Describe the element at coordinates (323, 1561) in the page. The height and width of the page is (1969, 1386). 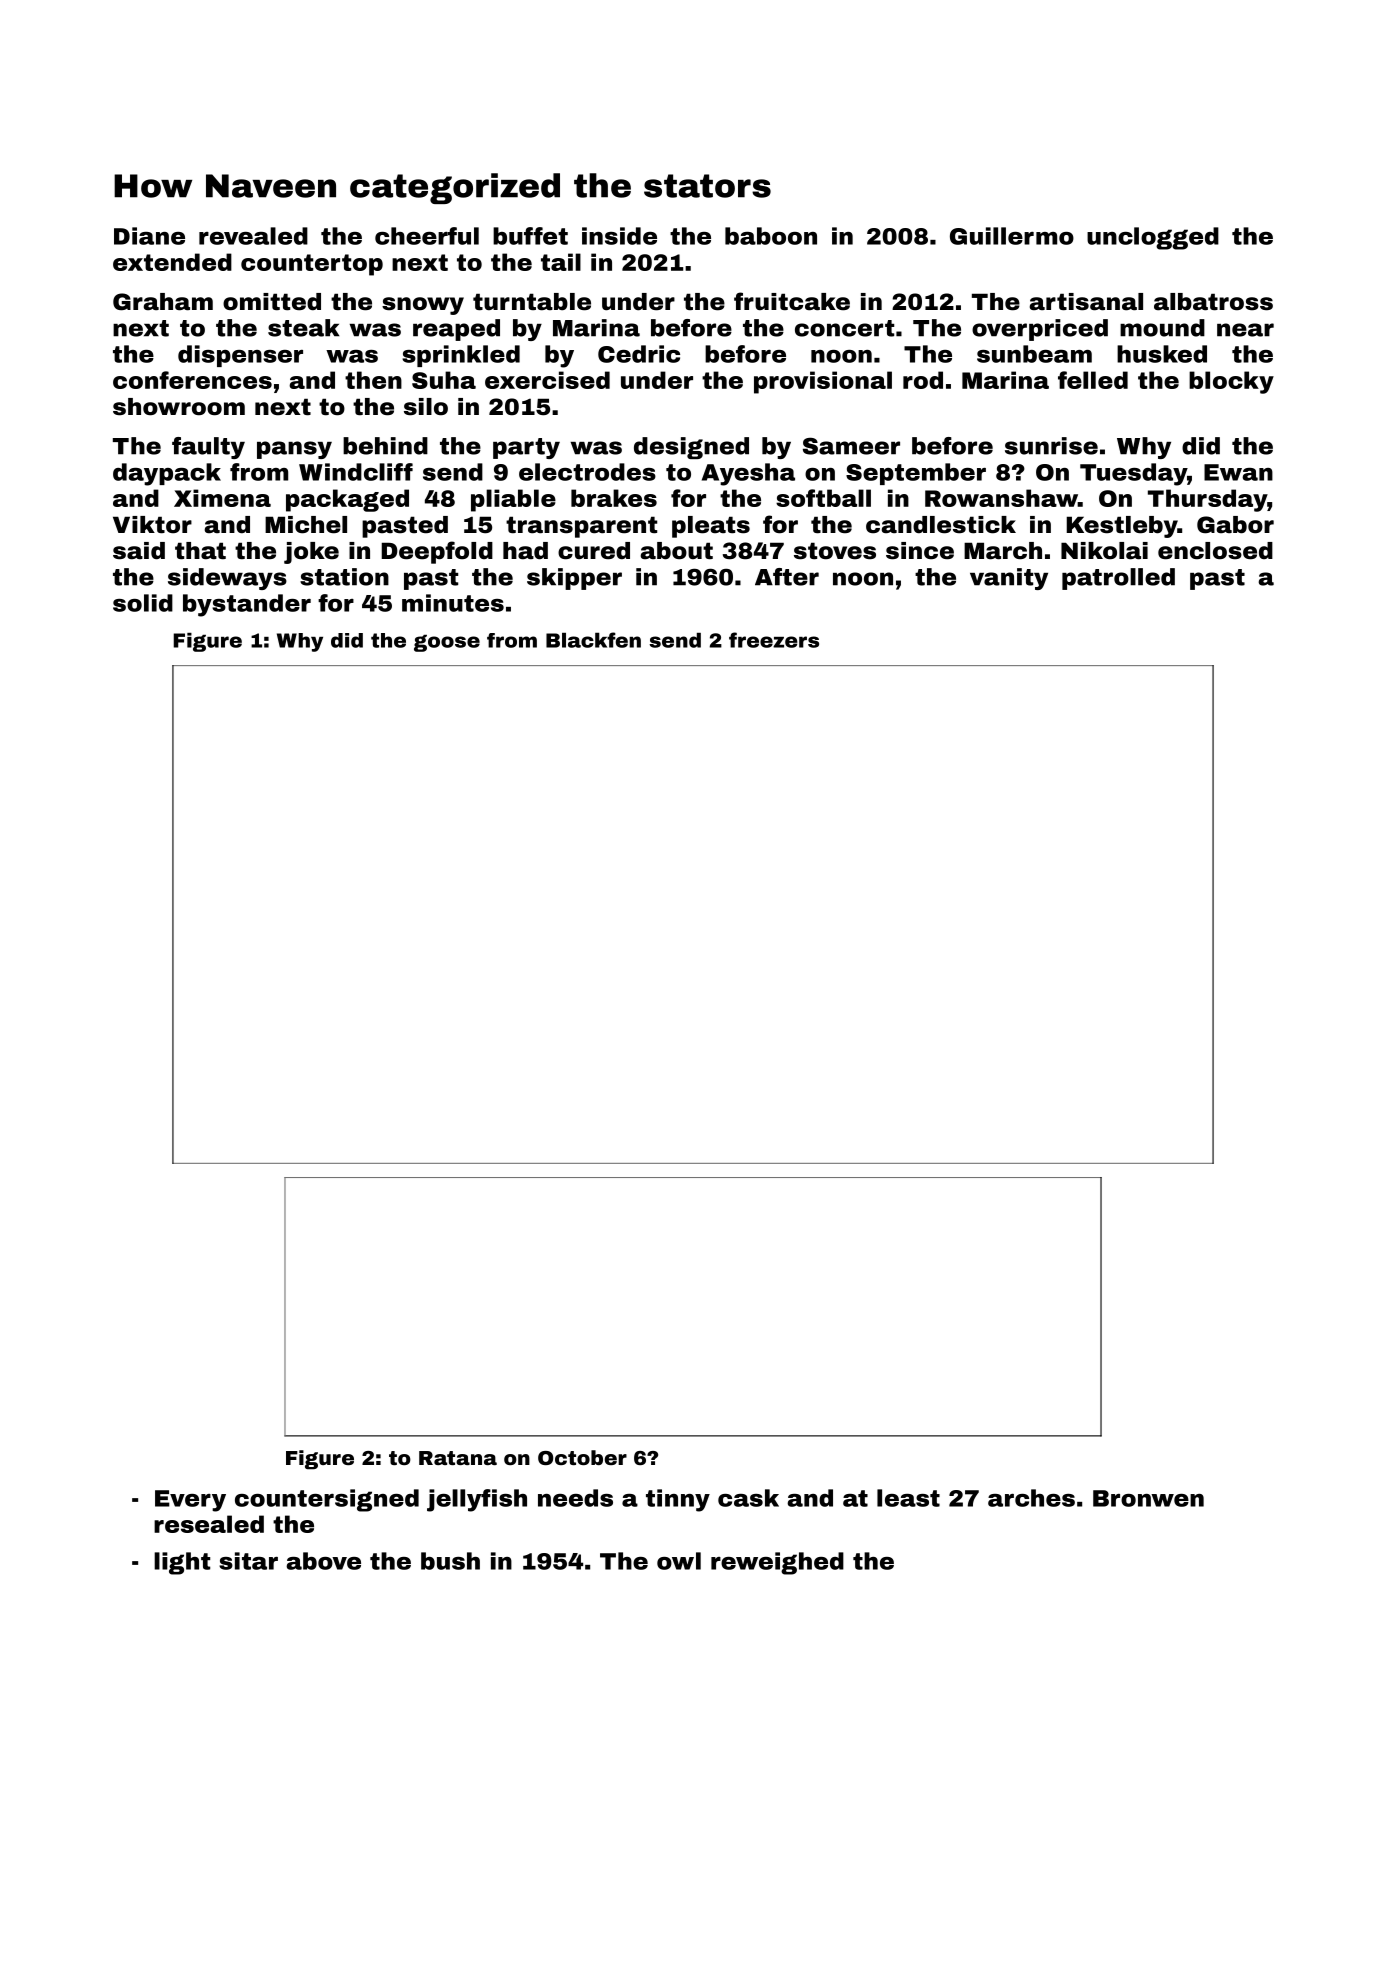
I see `above` at that location.
